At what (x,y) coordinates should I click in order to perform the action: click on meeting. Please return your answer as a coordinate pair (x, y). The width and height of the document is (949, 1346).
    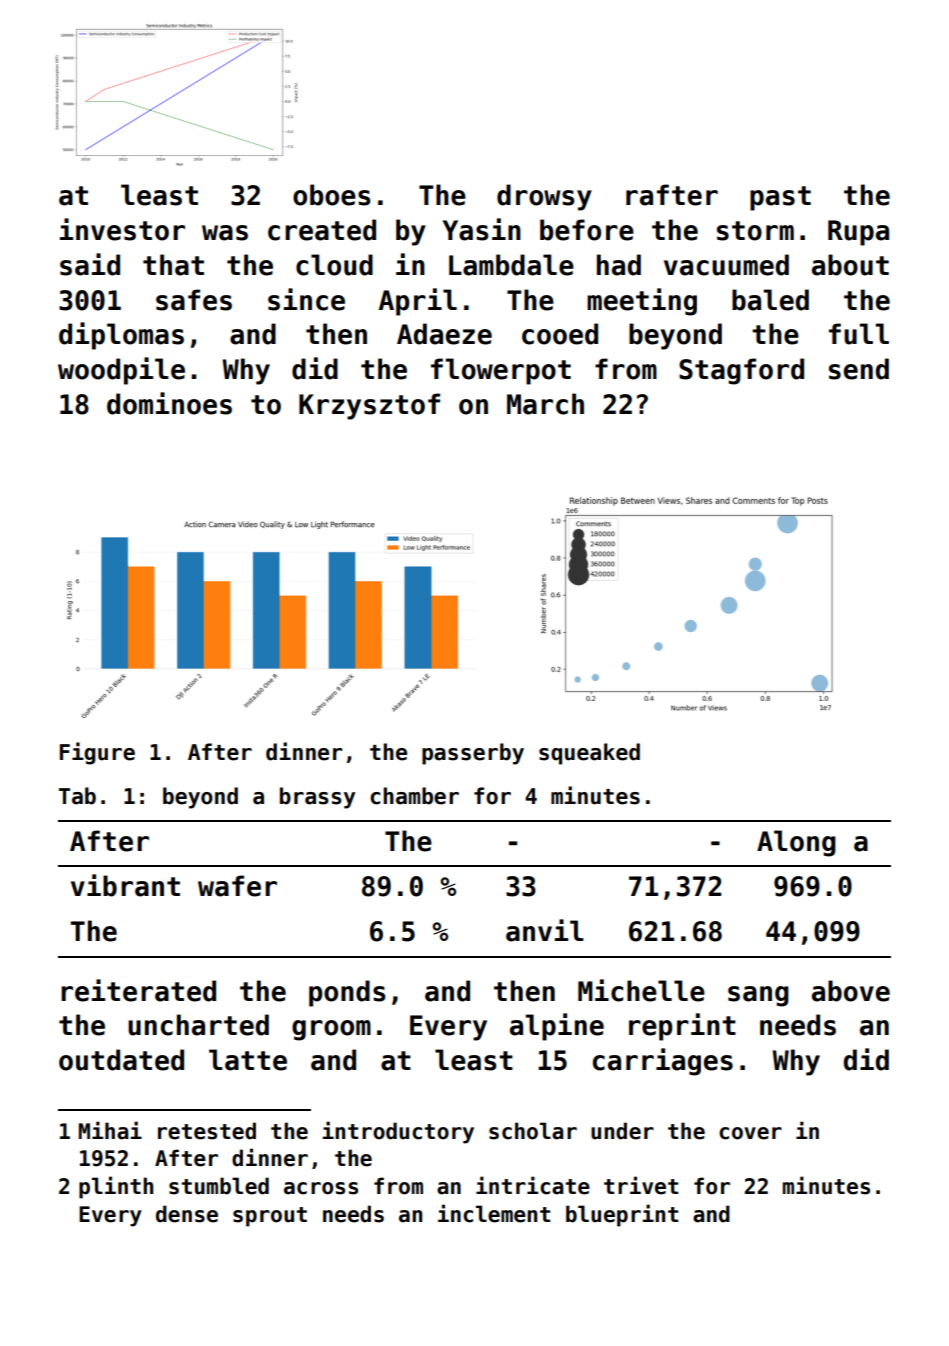
    Looking at the image, I should click on (642, 302).
